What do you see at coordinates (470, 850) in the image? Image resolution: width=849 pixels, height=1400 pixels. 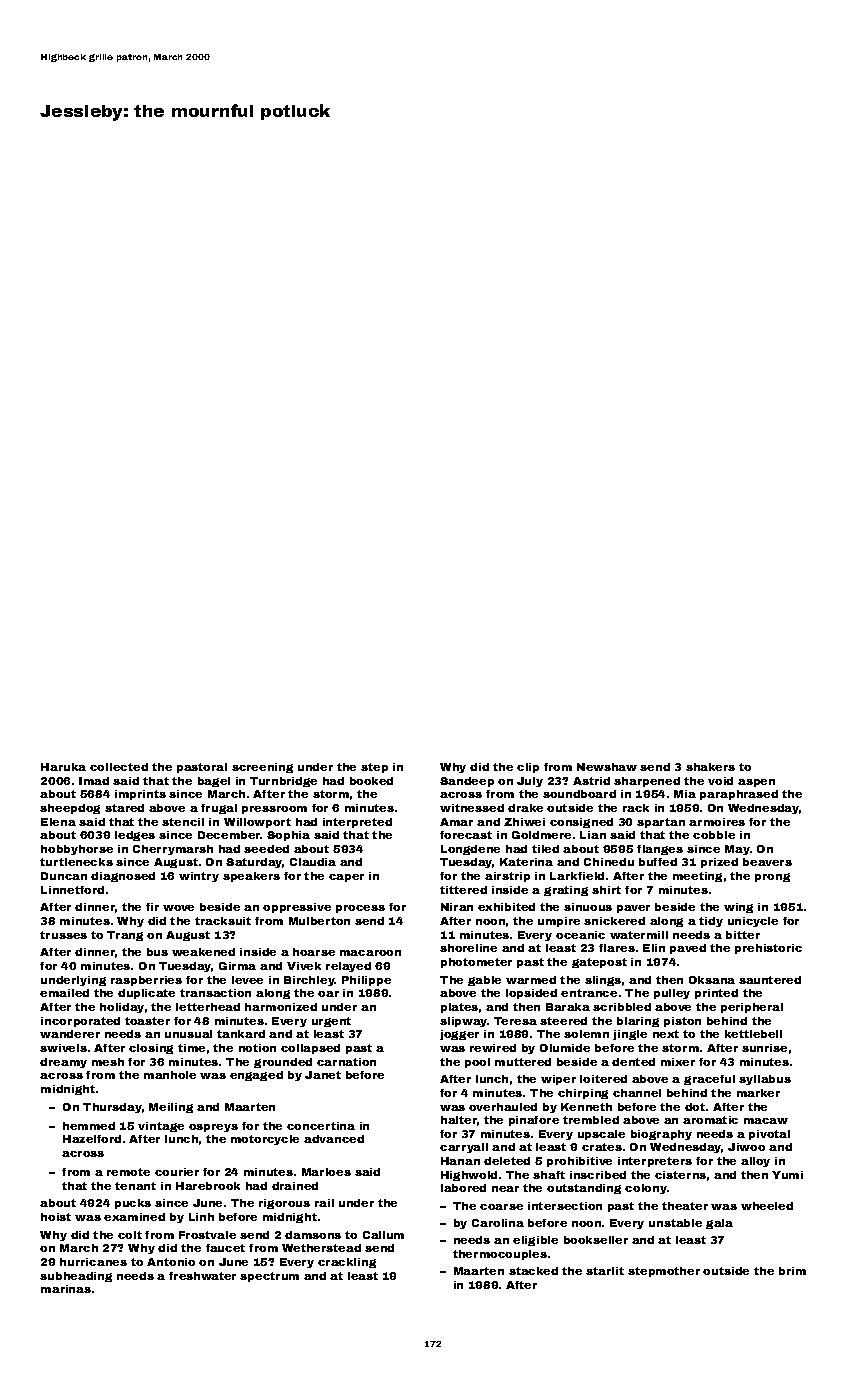 I see `Longdene` at bounding box center [470, 850].
